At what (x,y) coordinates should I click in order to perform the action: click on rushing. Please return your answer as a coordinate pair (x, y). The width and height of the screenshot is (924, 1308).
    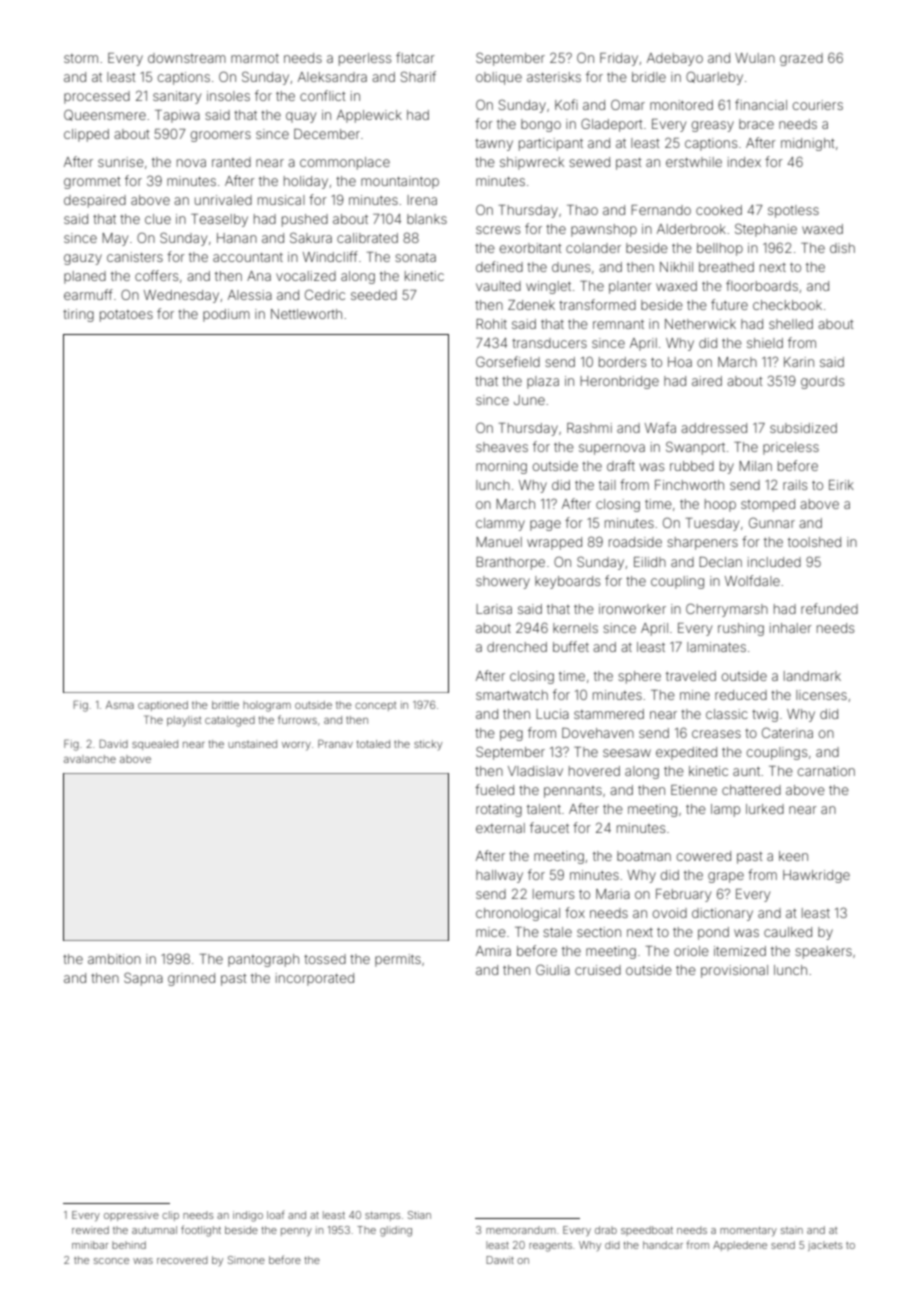
    Looking at the image, I should click on (741, 629).
